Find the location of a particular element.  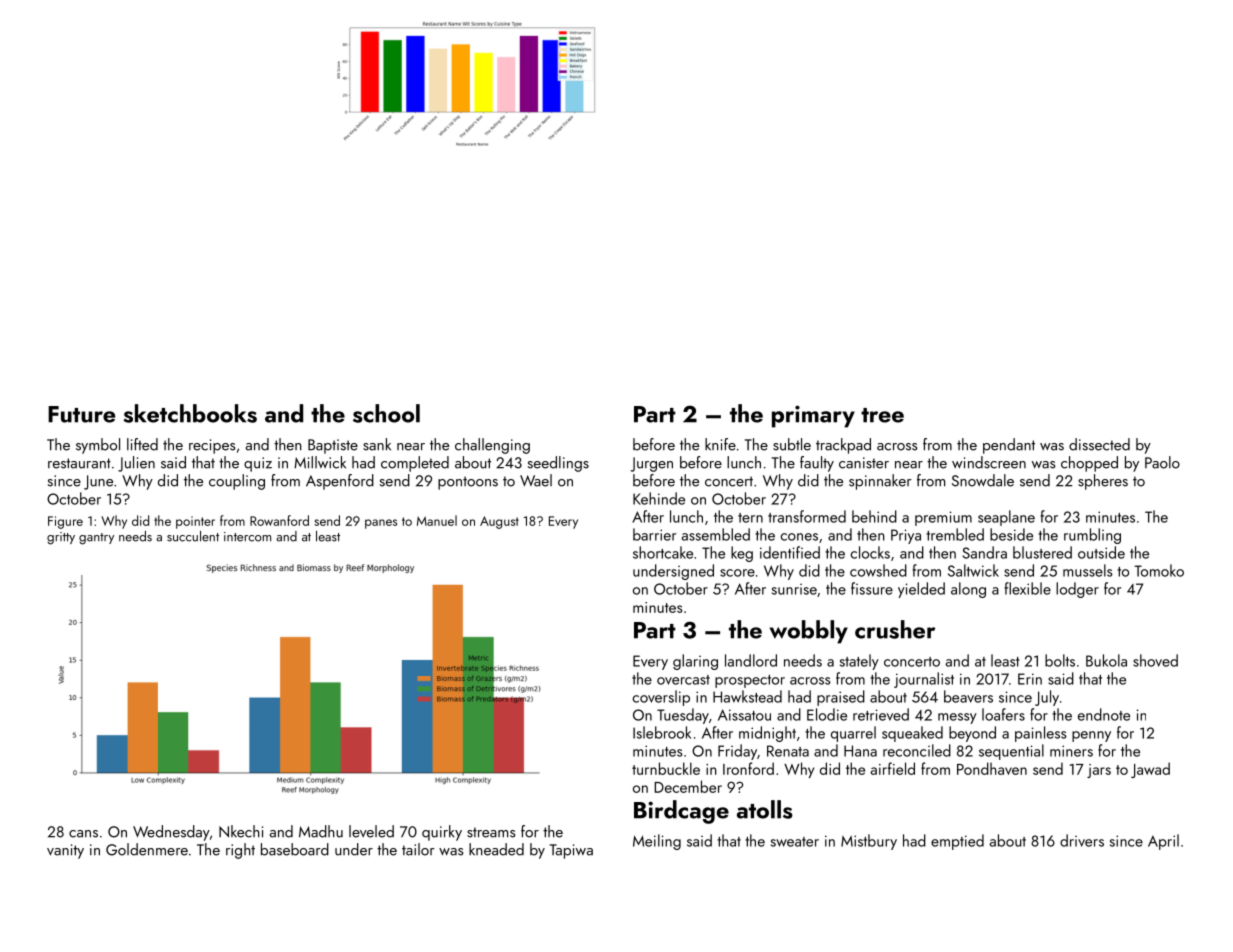

coverslip is located at coordinates (661, 698).
